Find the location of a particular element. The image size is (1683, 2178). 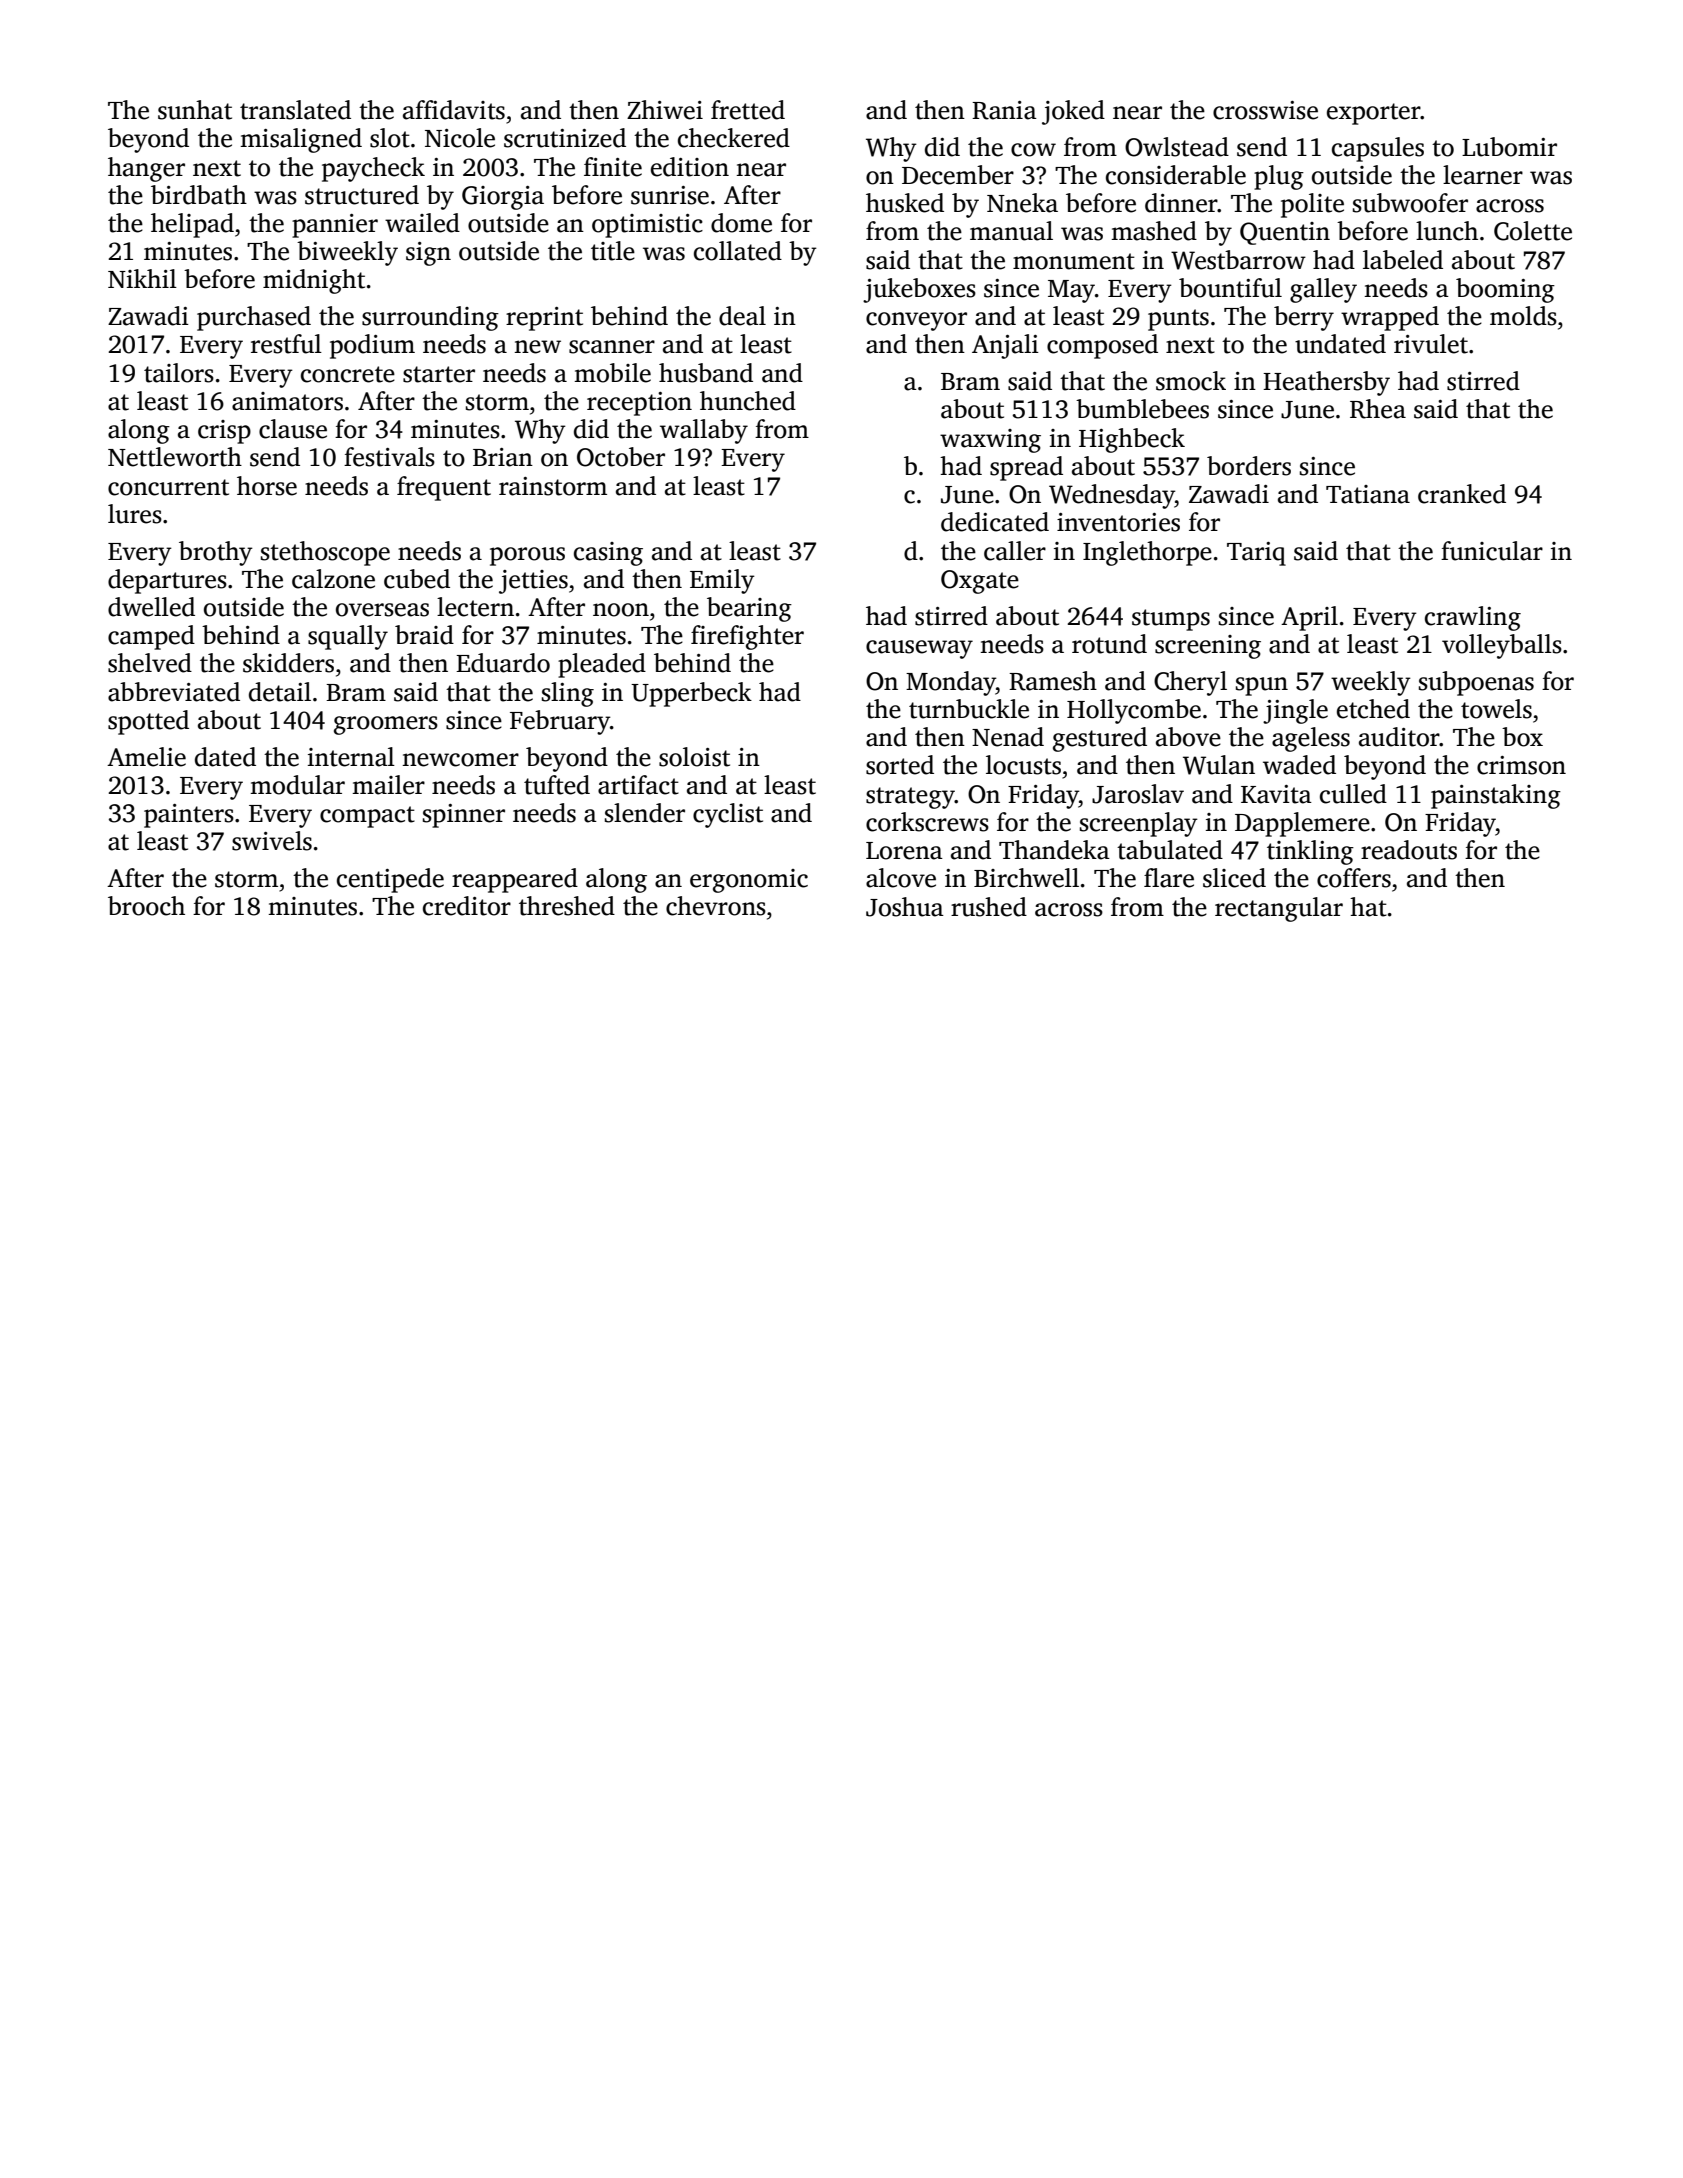

brooch is located at coordinates (146, 906).
